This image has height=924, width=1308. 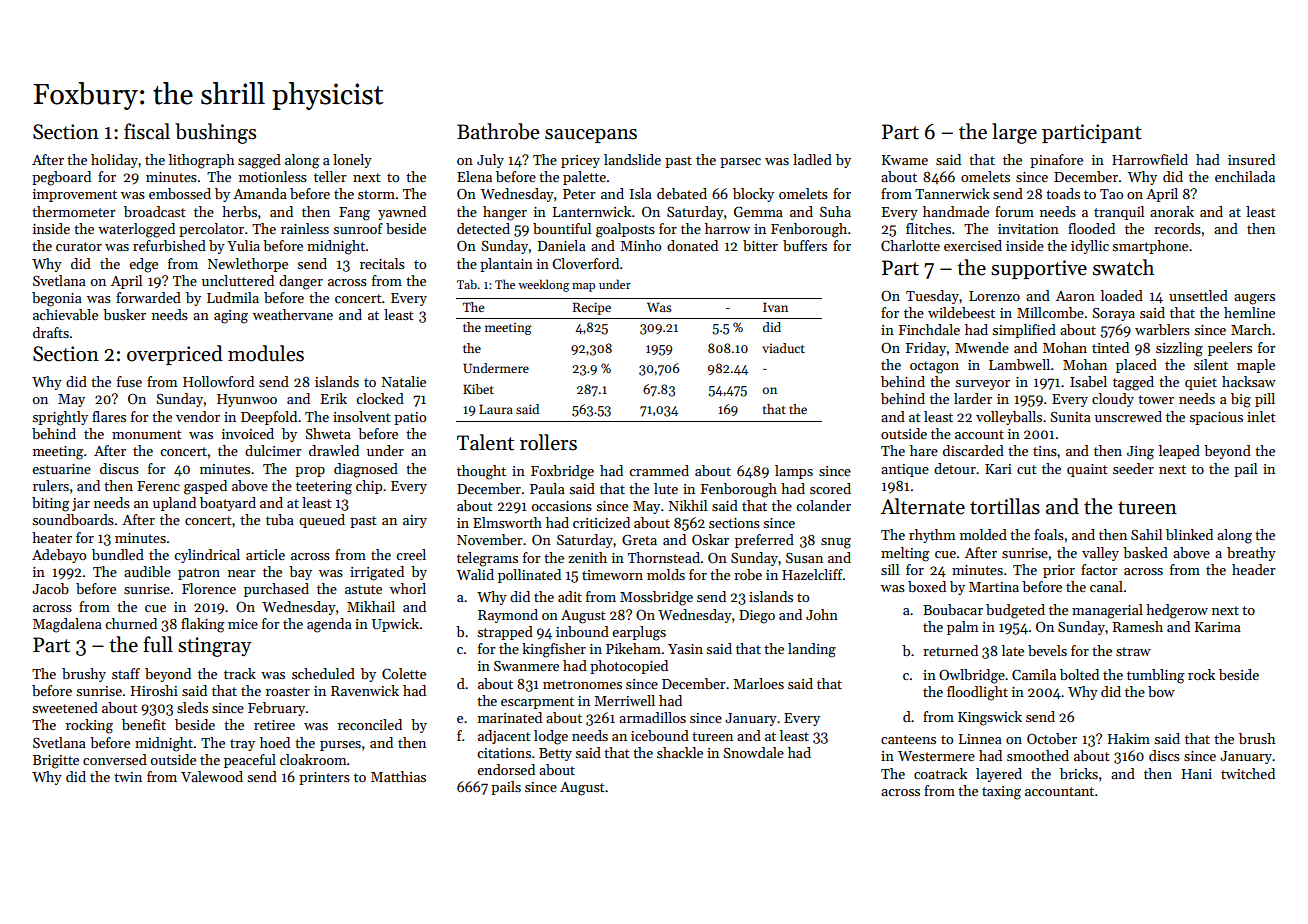 I want to click on motionless, so click(x=273, y=176).
